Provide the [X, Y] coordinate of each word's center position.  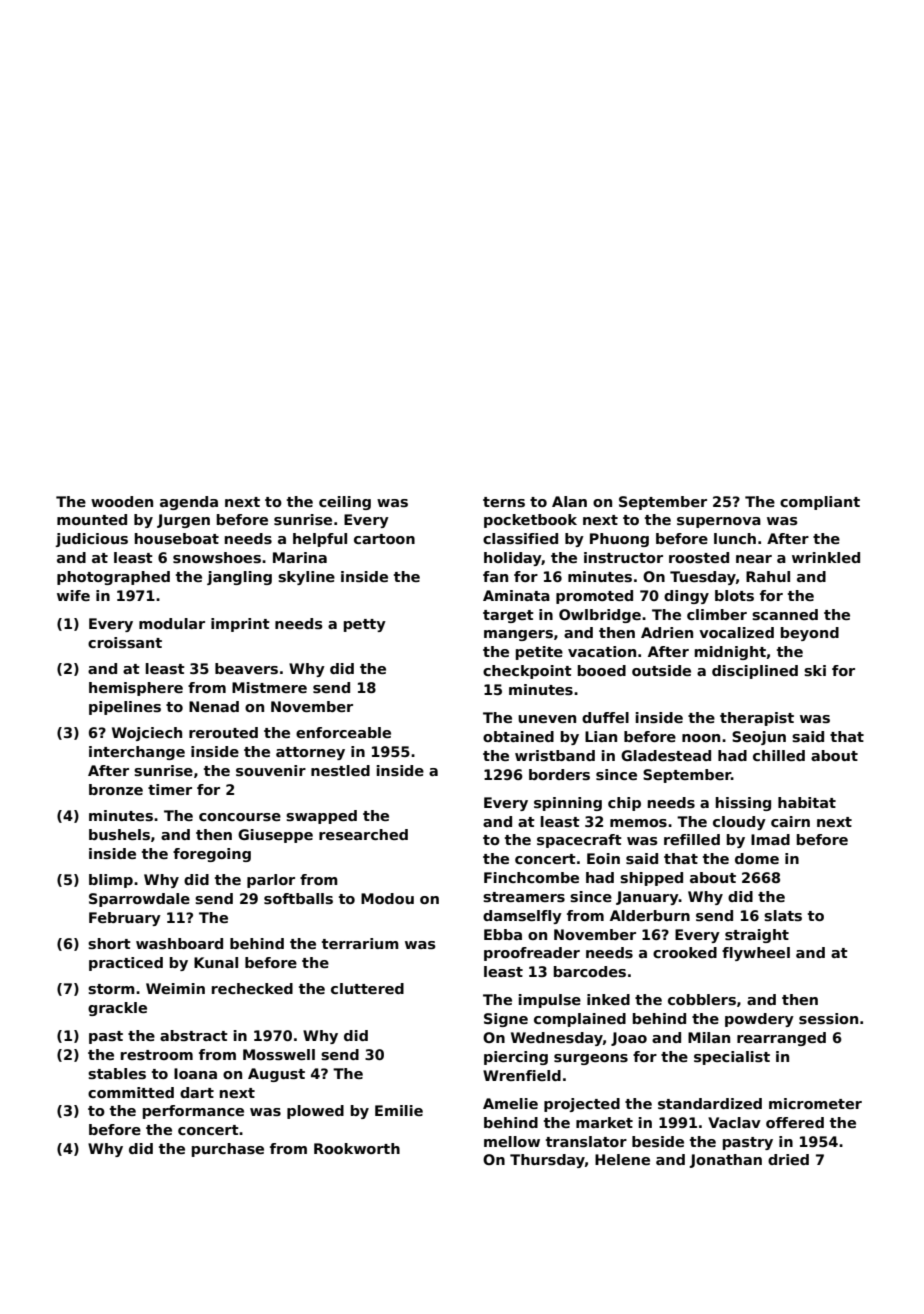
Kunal [216, 962]
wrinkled [826, 557]
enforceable [343, 732]
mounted [92, 519]
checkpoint [527, 672]
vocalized [736, 632]
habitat [807, 802]
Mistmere [269, 687]
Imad [770, 839]
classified [520, 538]
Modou [387, 898]
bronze [116, 789]
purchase [228, 1150]
